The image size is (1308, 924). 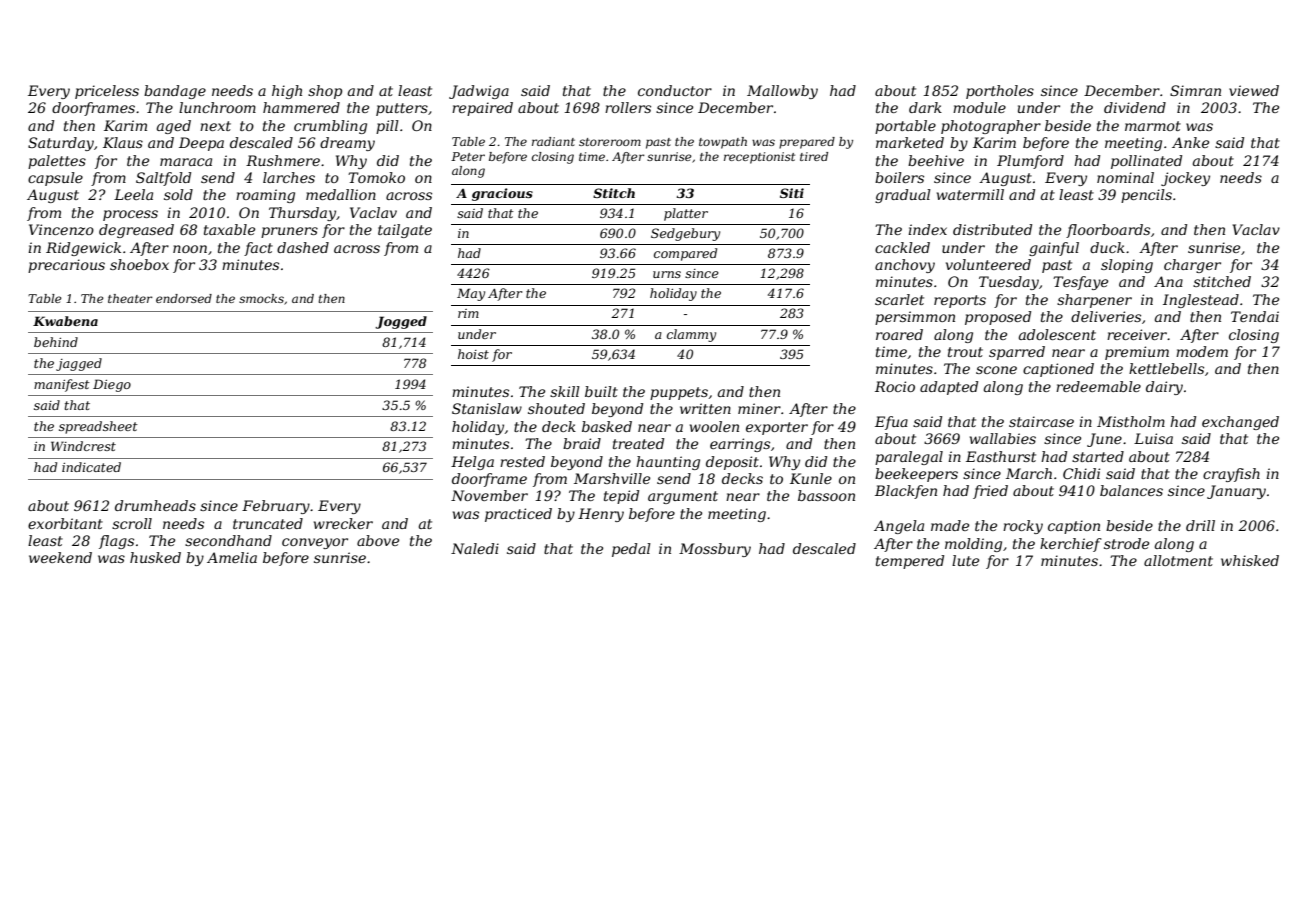 What do you see at coordinates (232, 557) in the page?
I see `Amelia` at bounding box center [232, 557].
